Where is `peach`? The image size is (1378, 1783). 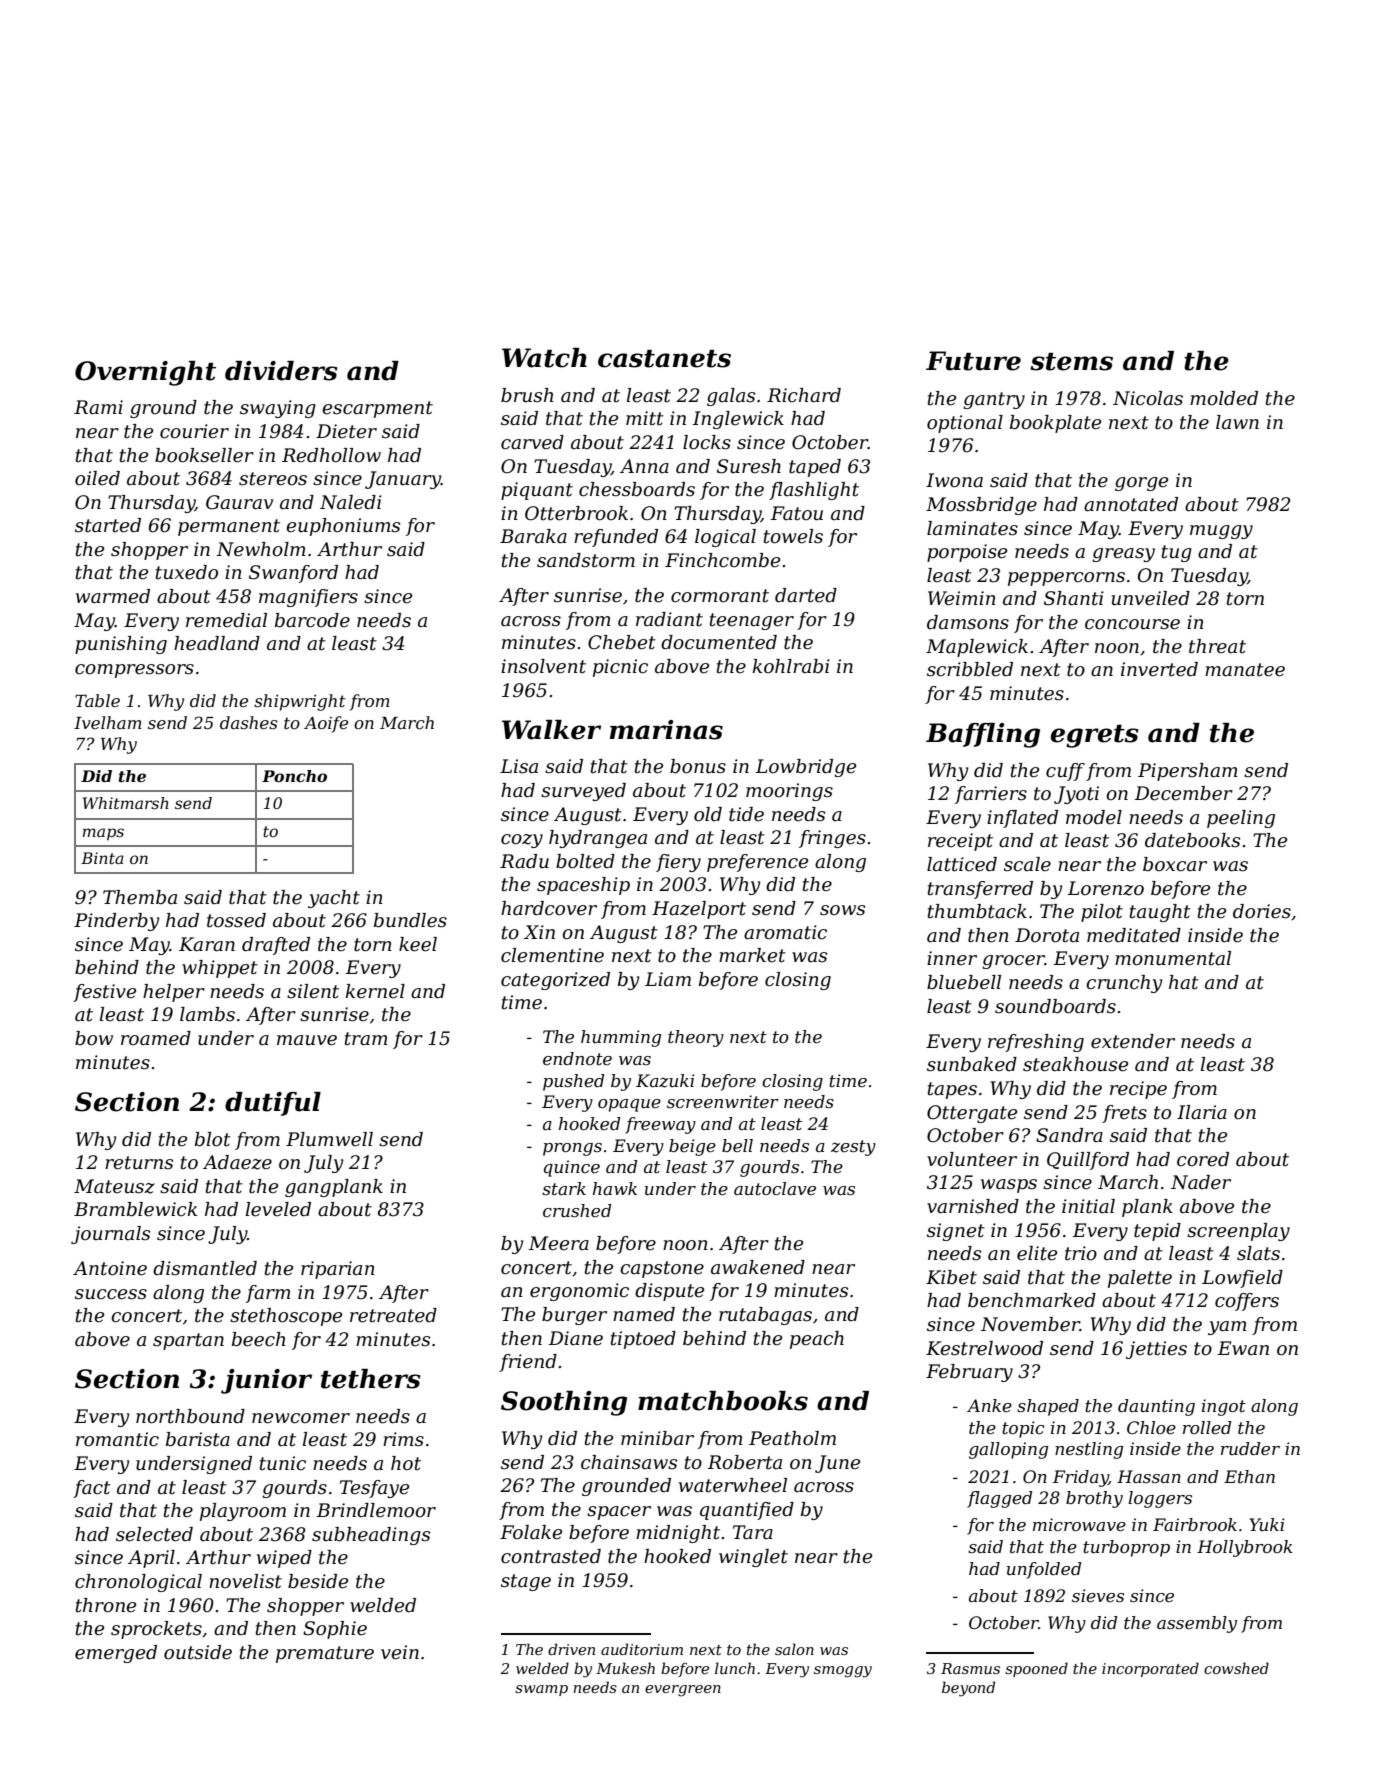
peach is located at coordinates (817, 1340).
